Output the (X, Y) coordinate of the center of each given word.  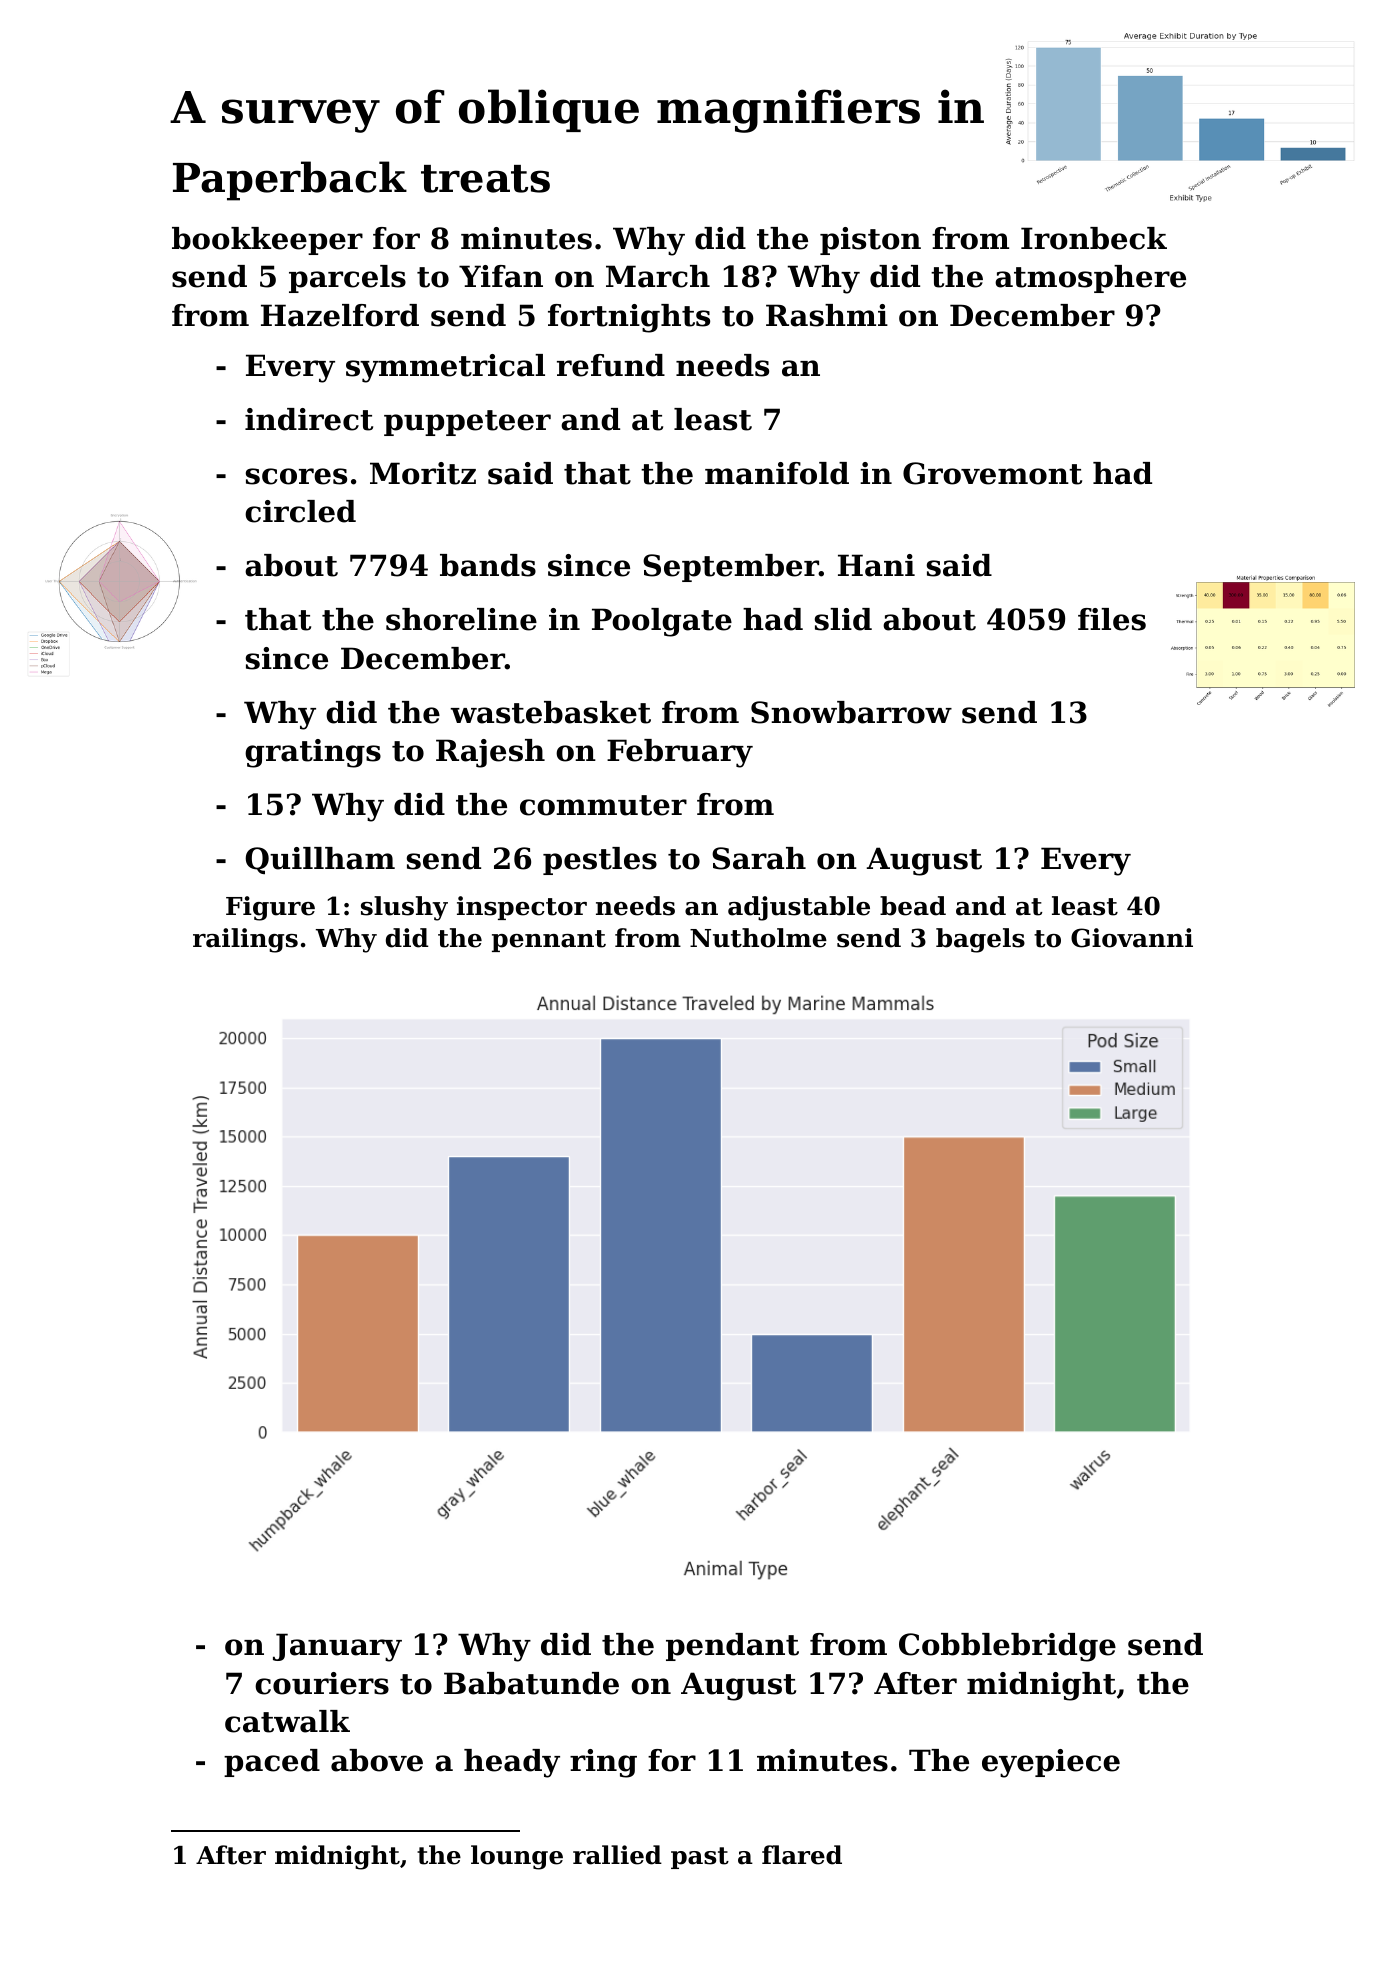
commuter (603, 805)
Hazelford (340, 315)
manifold (777, 473)
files (1112, 619)
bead (913, 906)
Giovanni (1132, 938)
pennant (549, 941)
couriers (322, 1683)
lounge (517, 1857)
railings (245, 940)
